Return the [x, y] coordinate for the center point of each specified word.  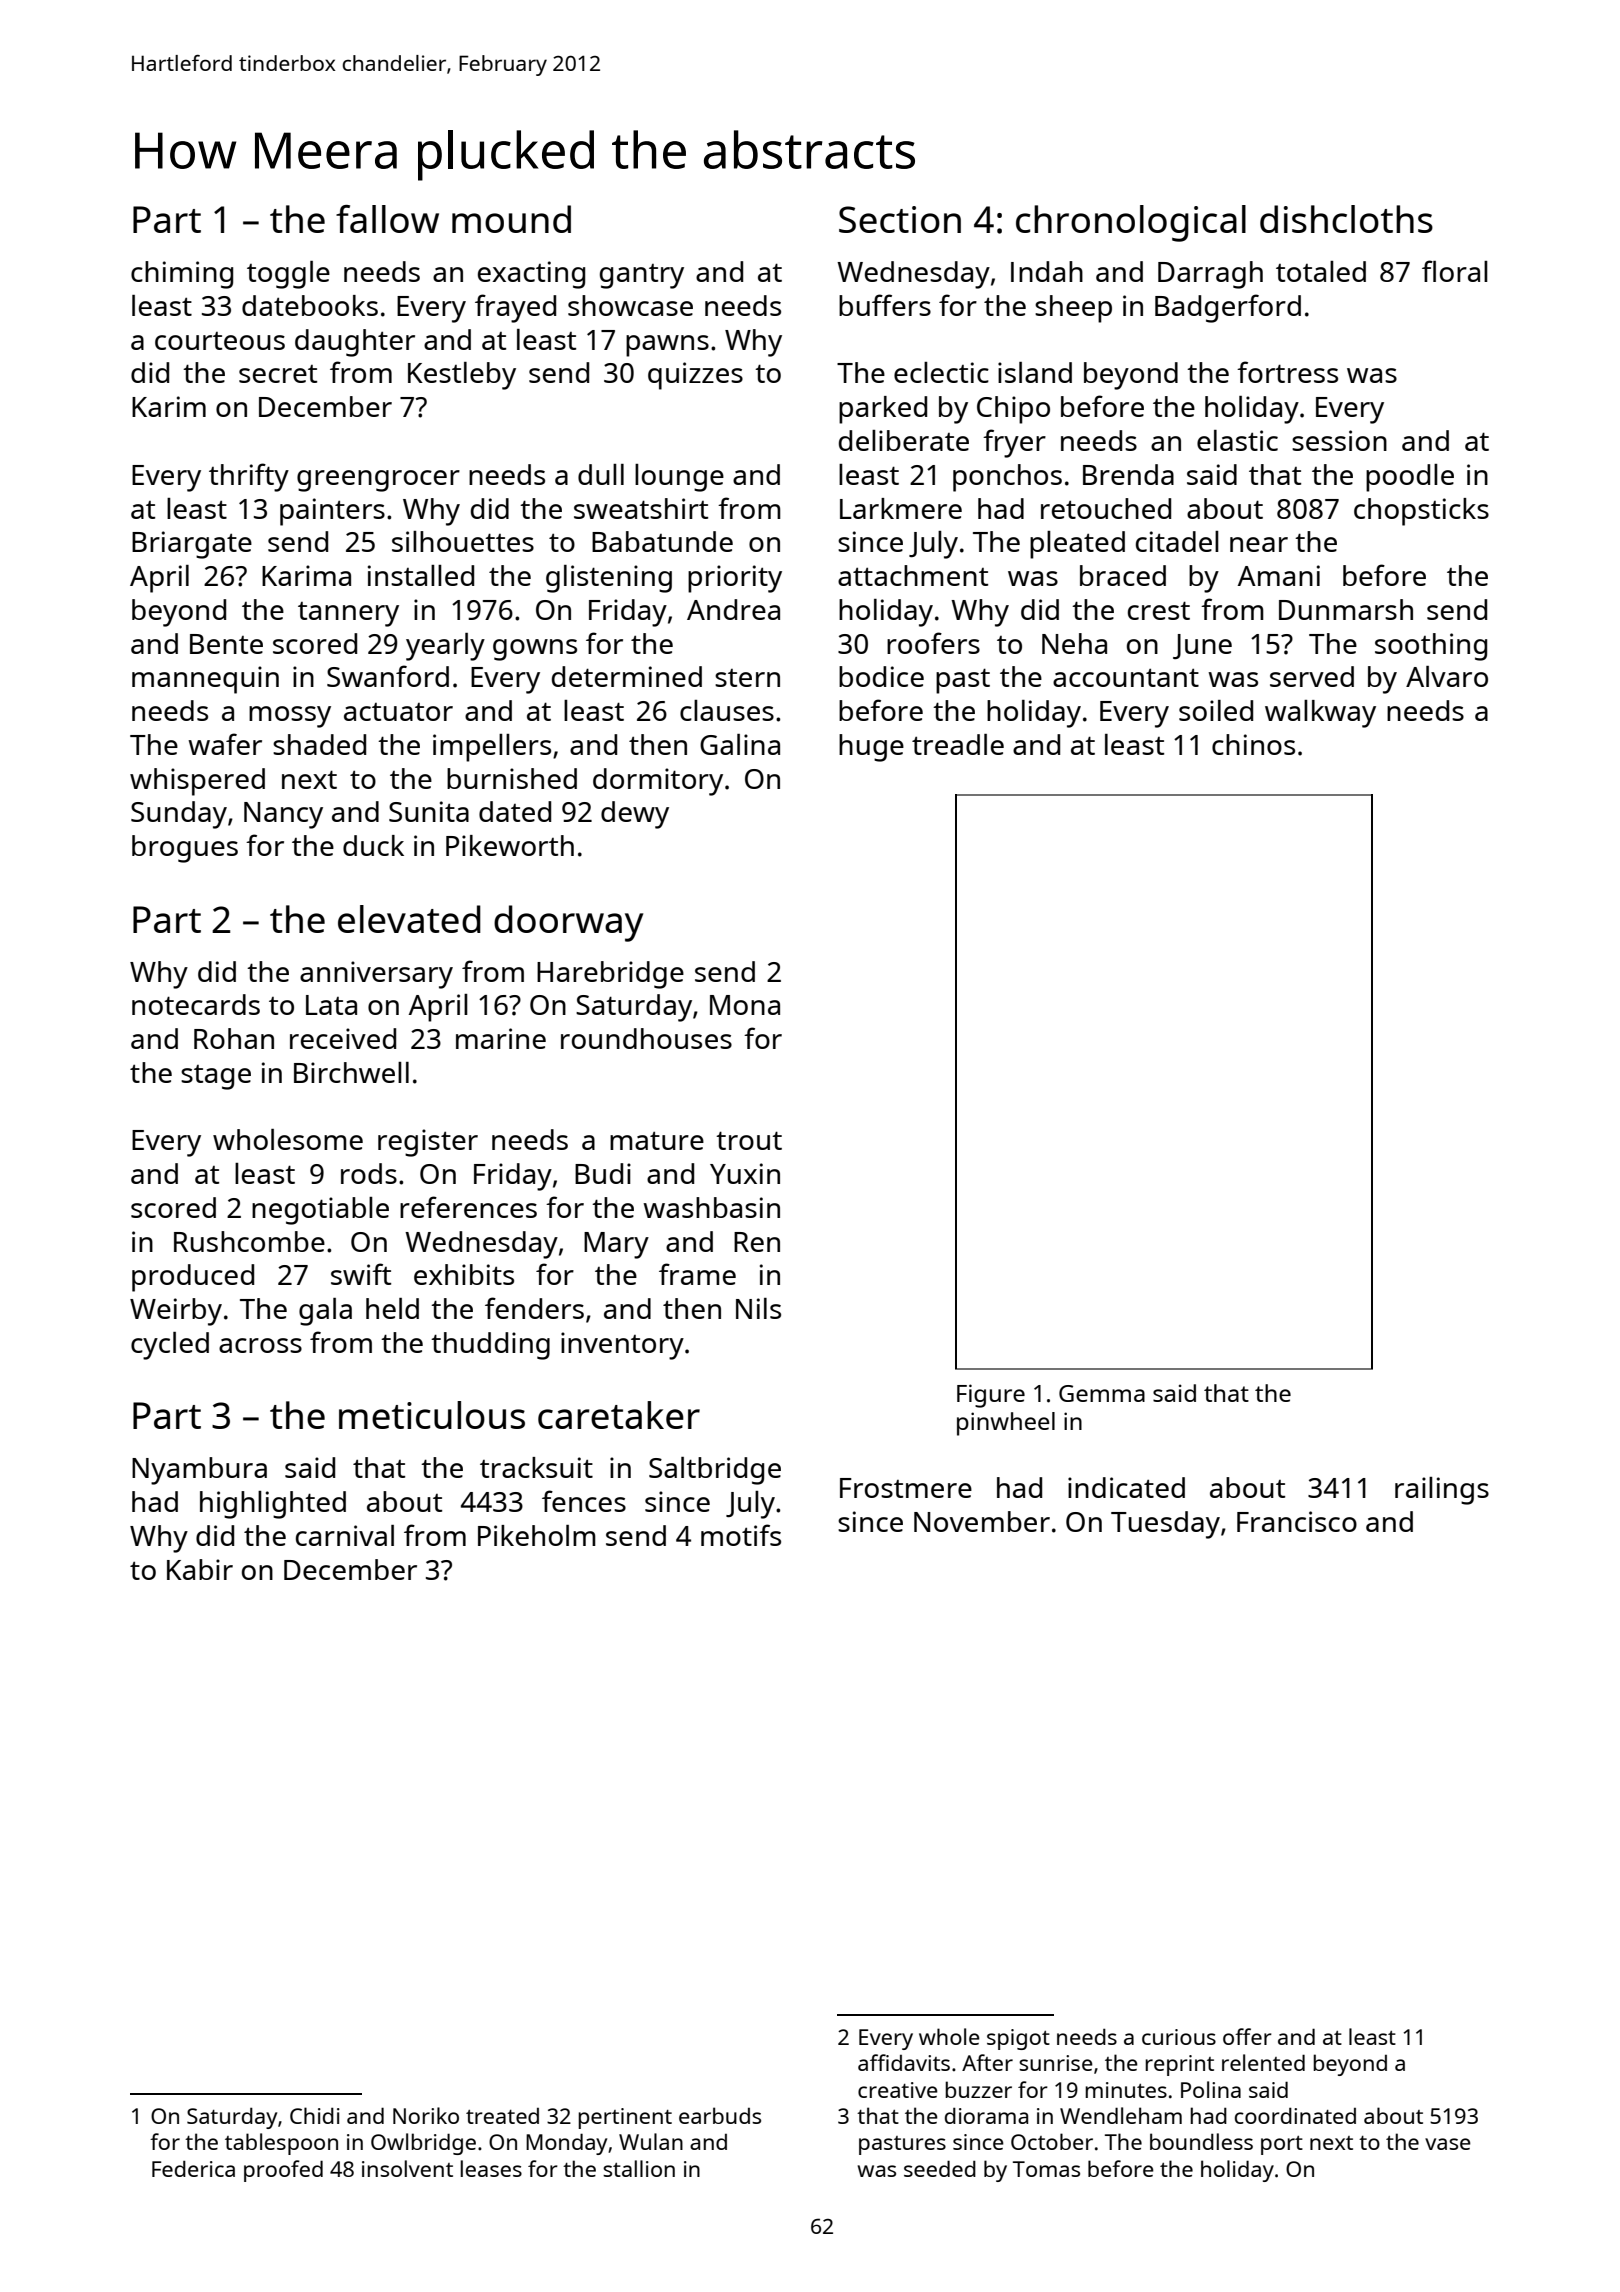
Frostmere [906, 1488]
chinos [1253, 744]
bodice [881, 676]
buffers [885, 305]
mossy [290, 717]
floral [1455, 271]
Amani [1279, 575]
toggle [288, 275]
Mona [745, 1005]
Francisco [1297, 1521]
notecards [196, 1004]
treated [502, 2116]
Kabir [200, 1569]
